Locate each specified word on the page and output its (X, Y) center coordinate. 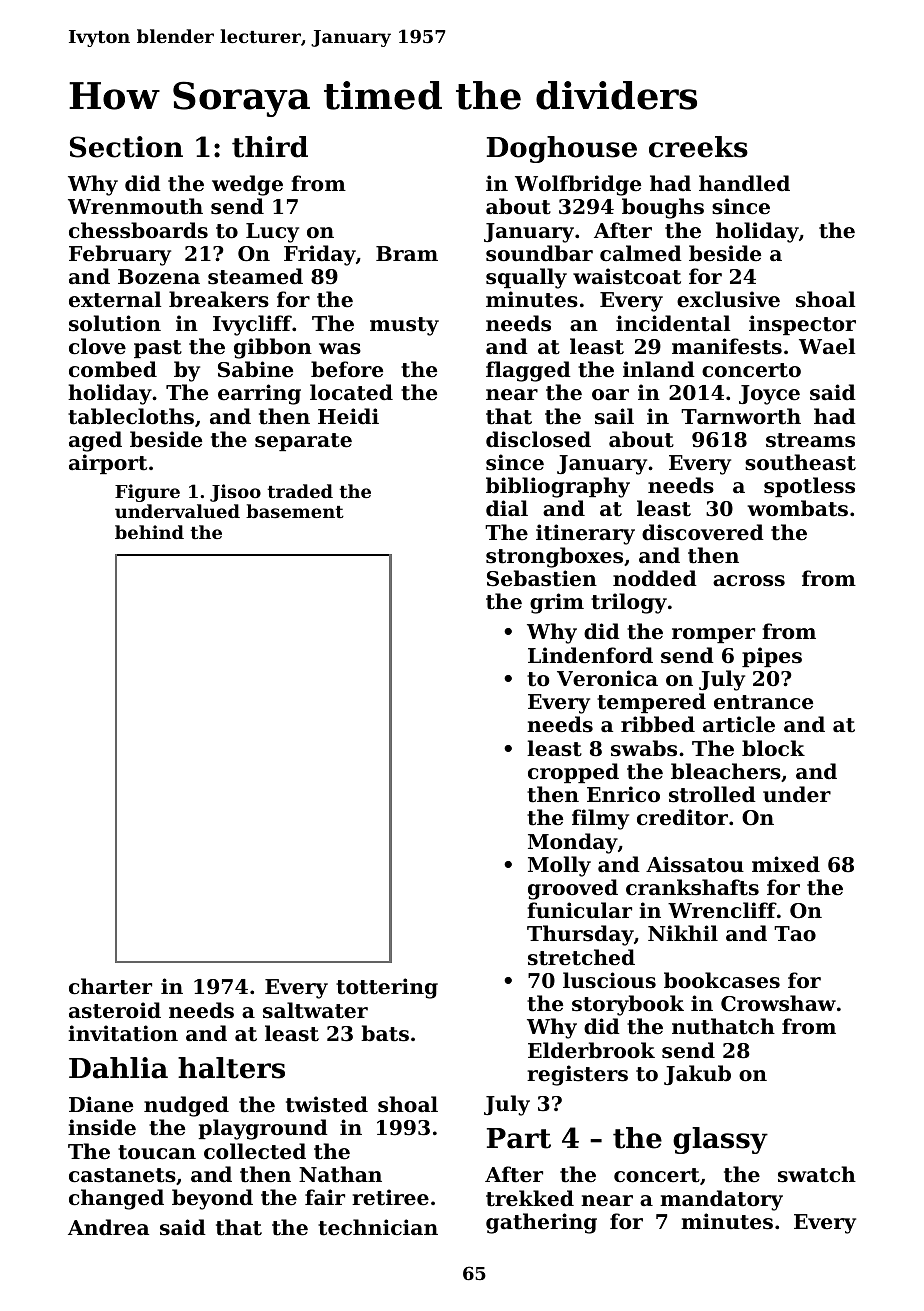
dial (507, 508)
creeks (698, 147)
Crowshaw (778, 1003)
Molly (559, 866)
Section (126, 147)
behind (149, 532)
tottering (387, 988)
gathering (541, 1223)
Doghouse (562, 149)
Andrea (108, 1227)
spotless (809, 487)
